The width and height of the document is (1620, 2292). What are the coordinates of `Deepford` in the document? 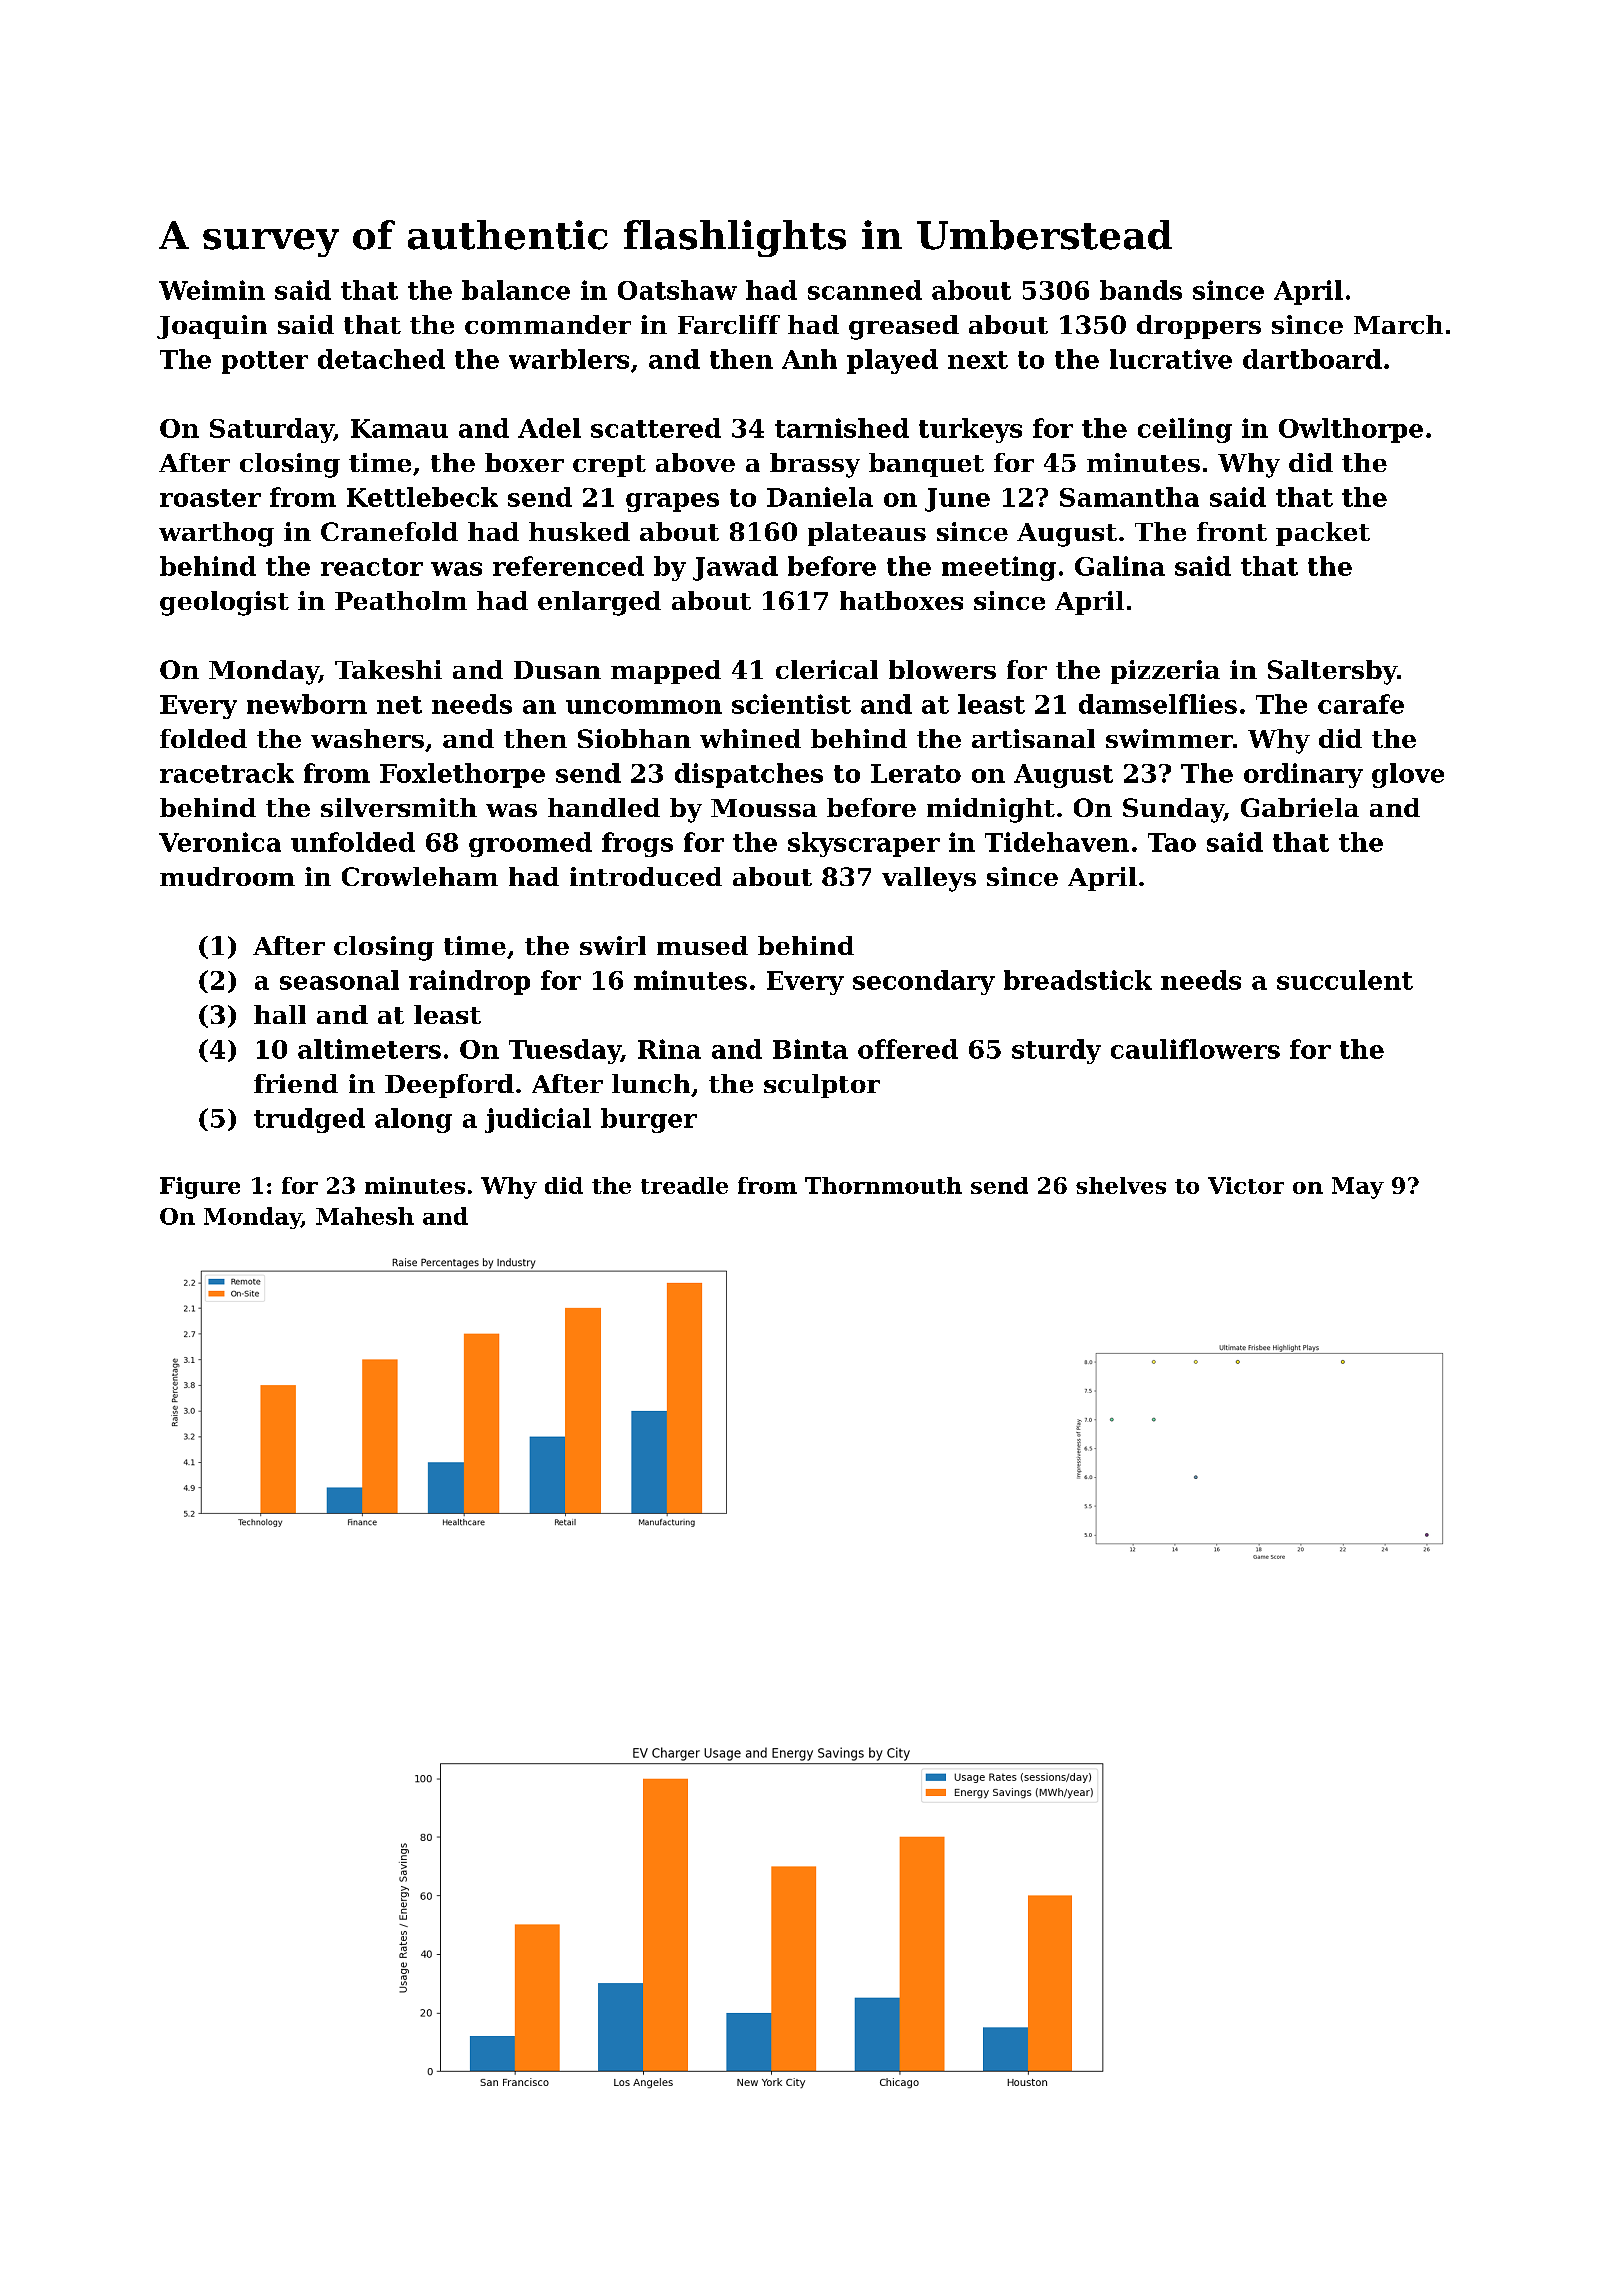 It's located at (449, 1086).
